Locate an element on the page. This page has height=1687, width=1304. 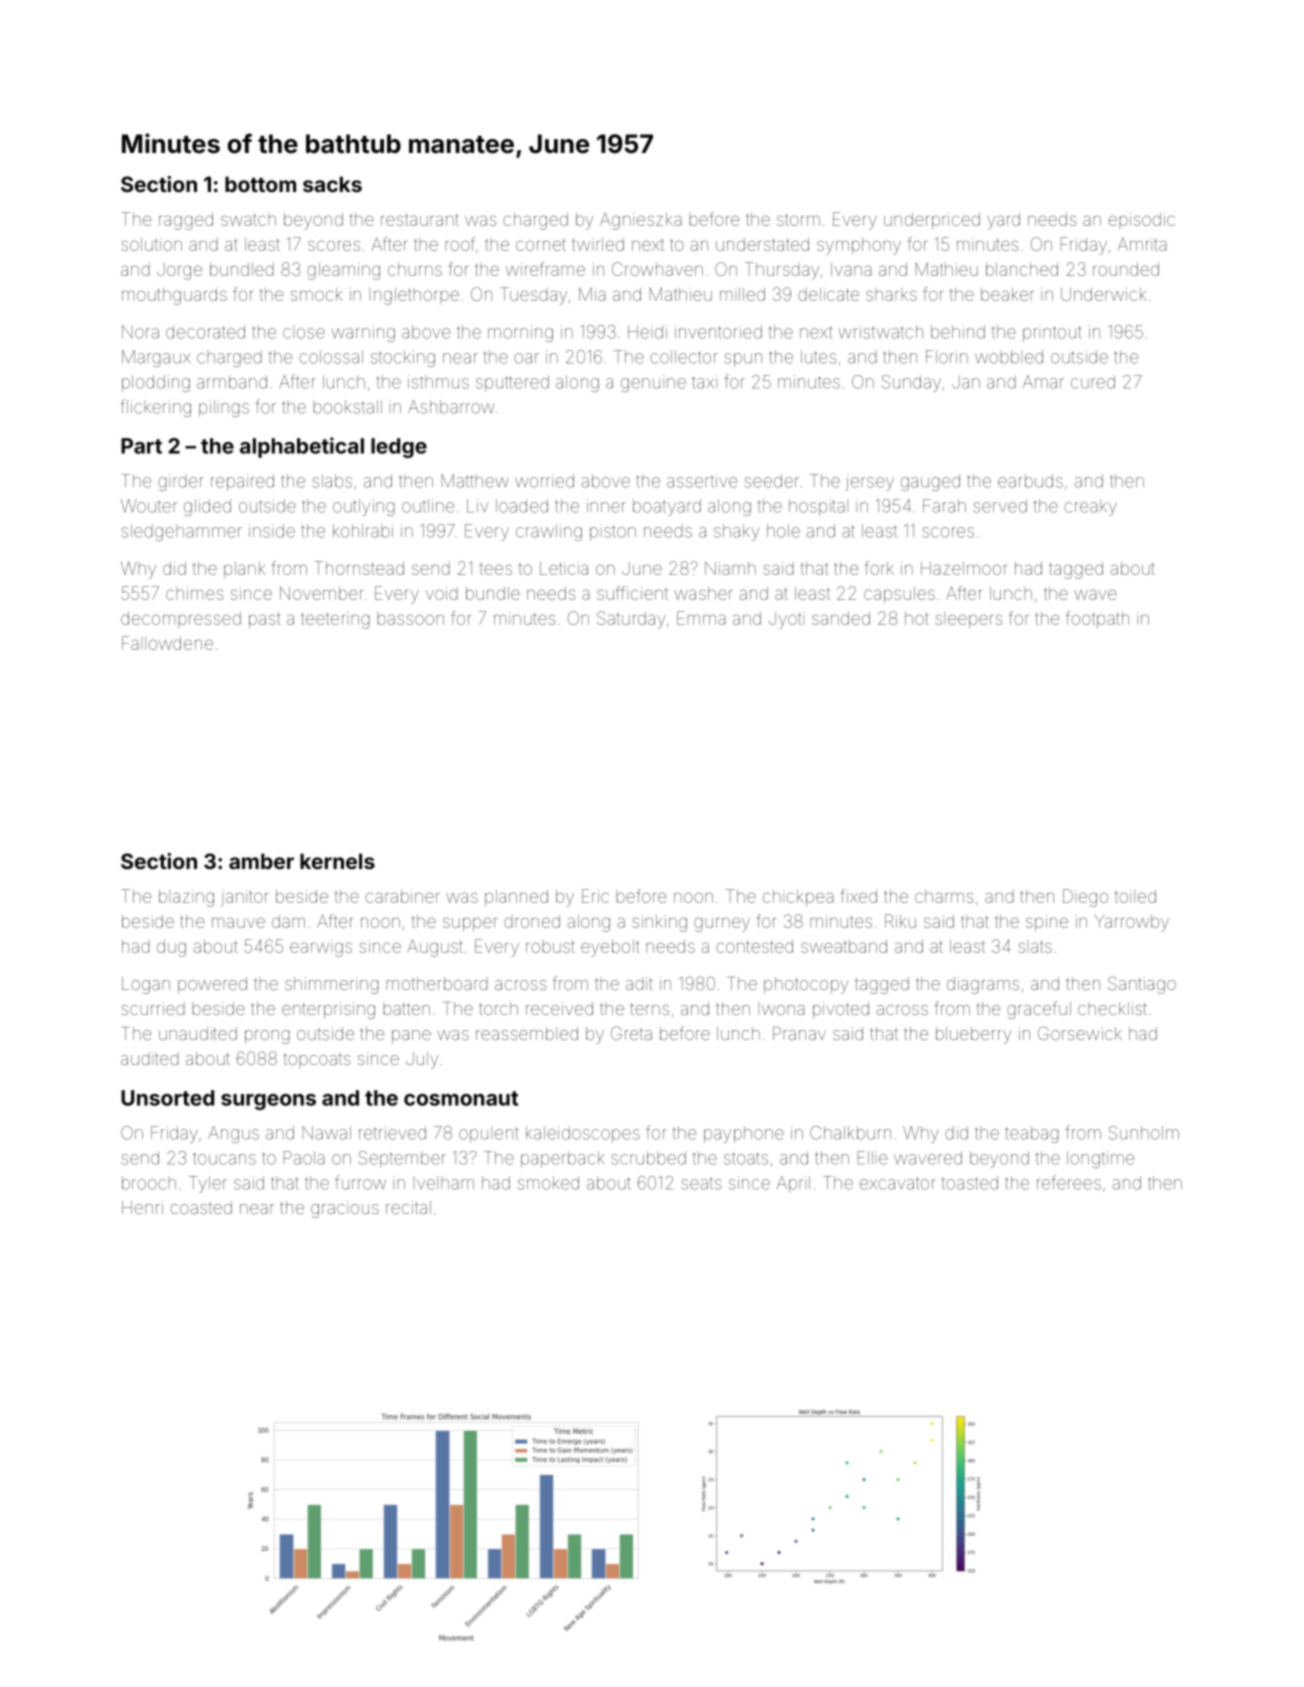
storm is located at coordinates (798, 220).
